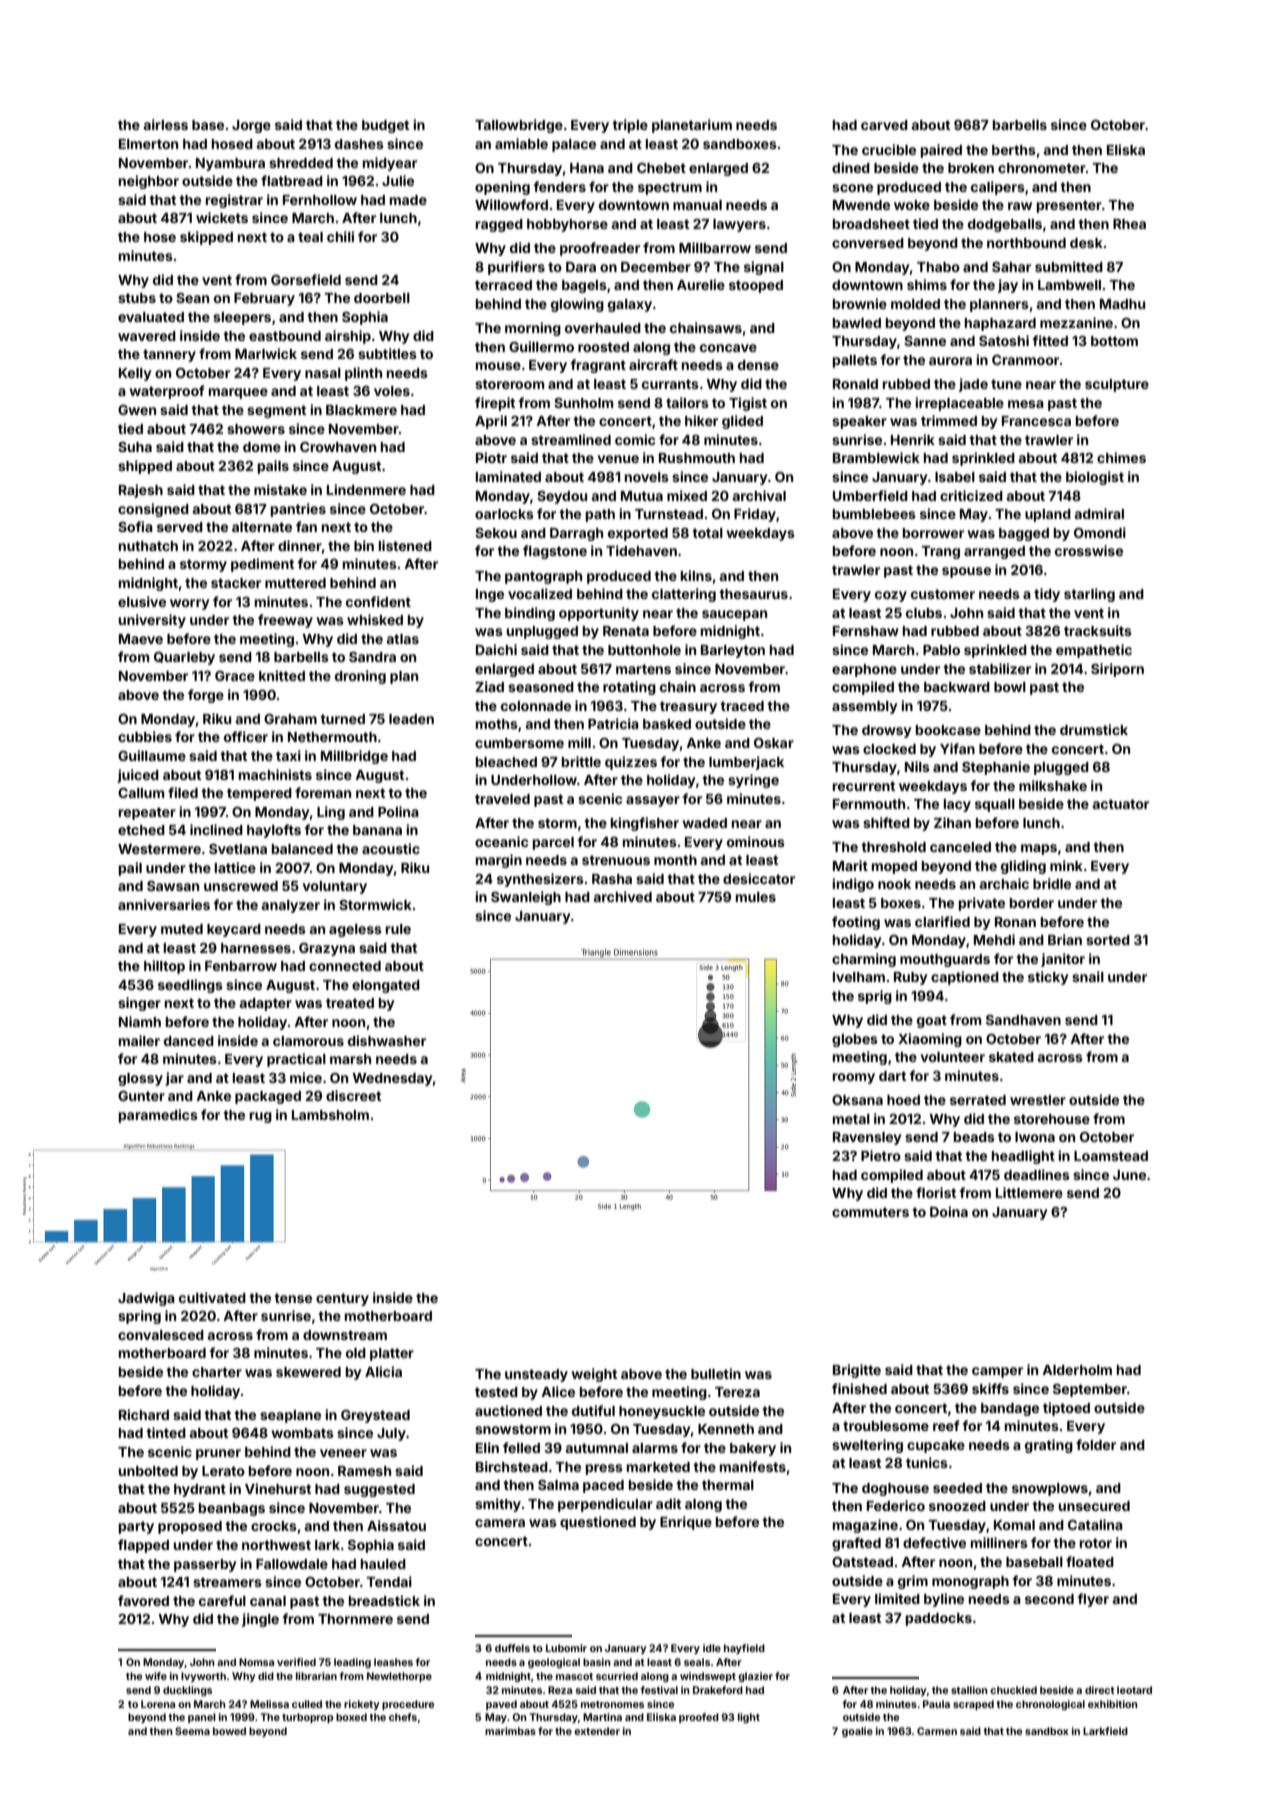 The width and height of the document is (1271, 1798). I want to click on calipers, so click(998, 188).
